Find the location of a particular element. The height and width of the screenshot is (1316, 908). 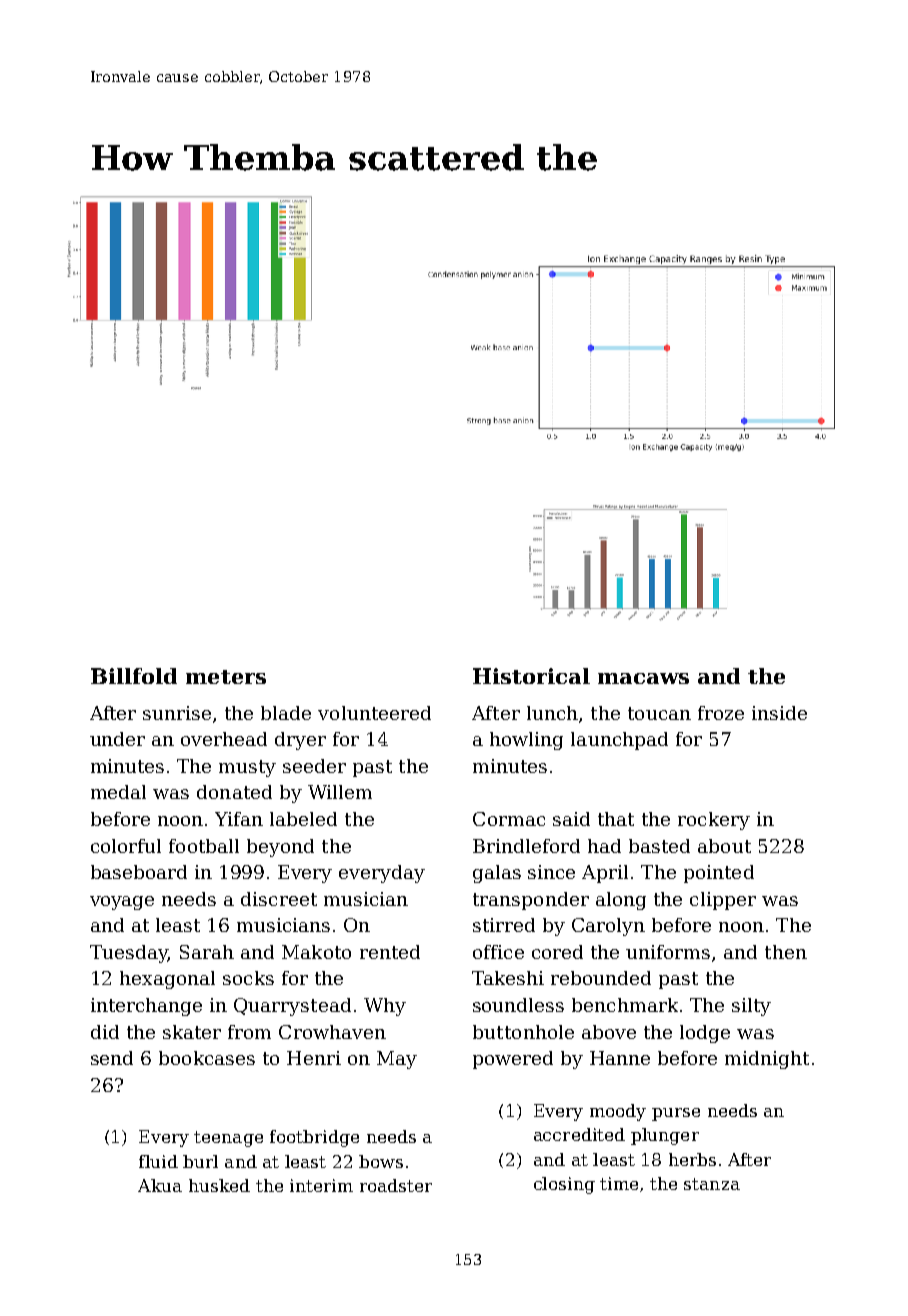

stirred is located at coordinates (504, 925).
